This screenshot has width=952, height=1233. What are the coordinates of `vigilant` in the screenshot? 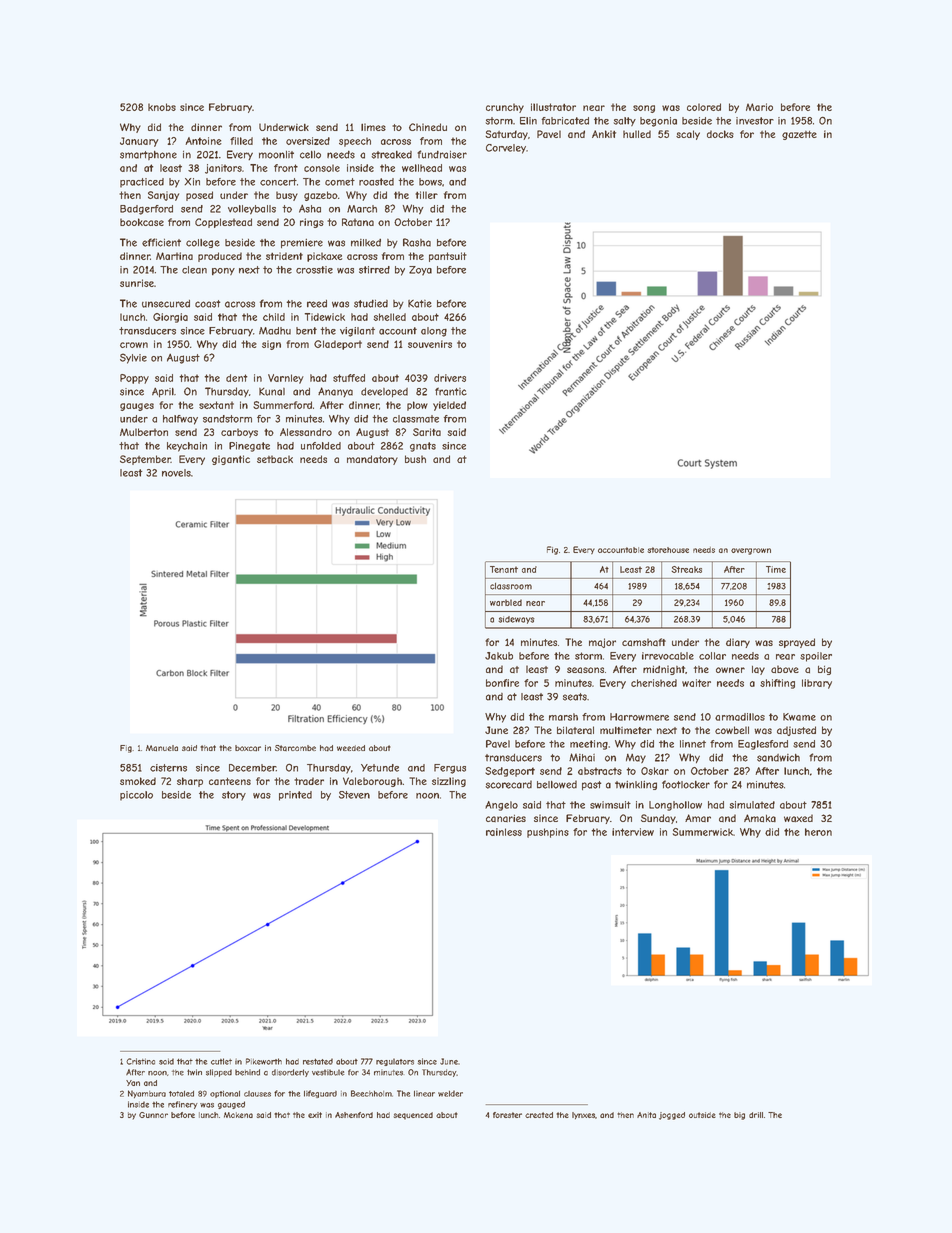 It's located at (357, 332).
